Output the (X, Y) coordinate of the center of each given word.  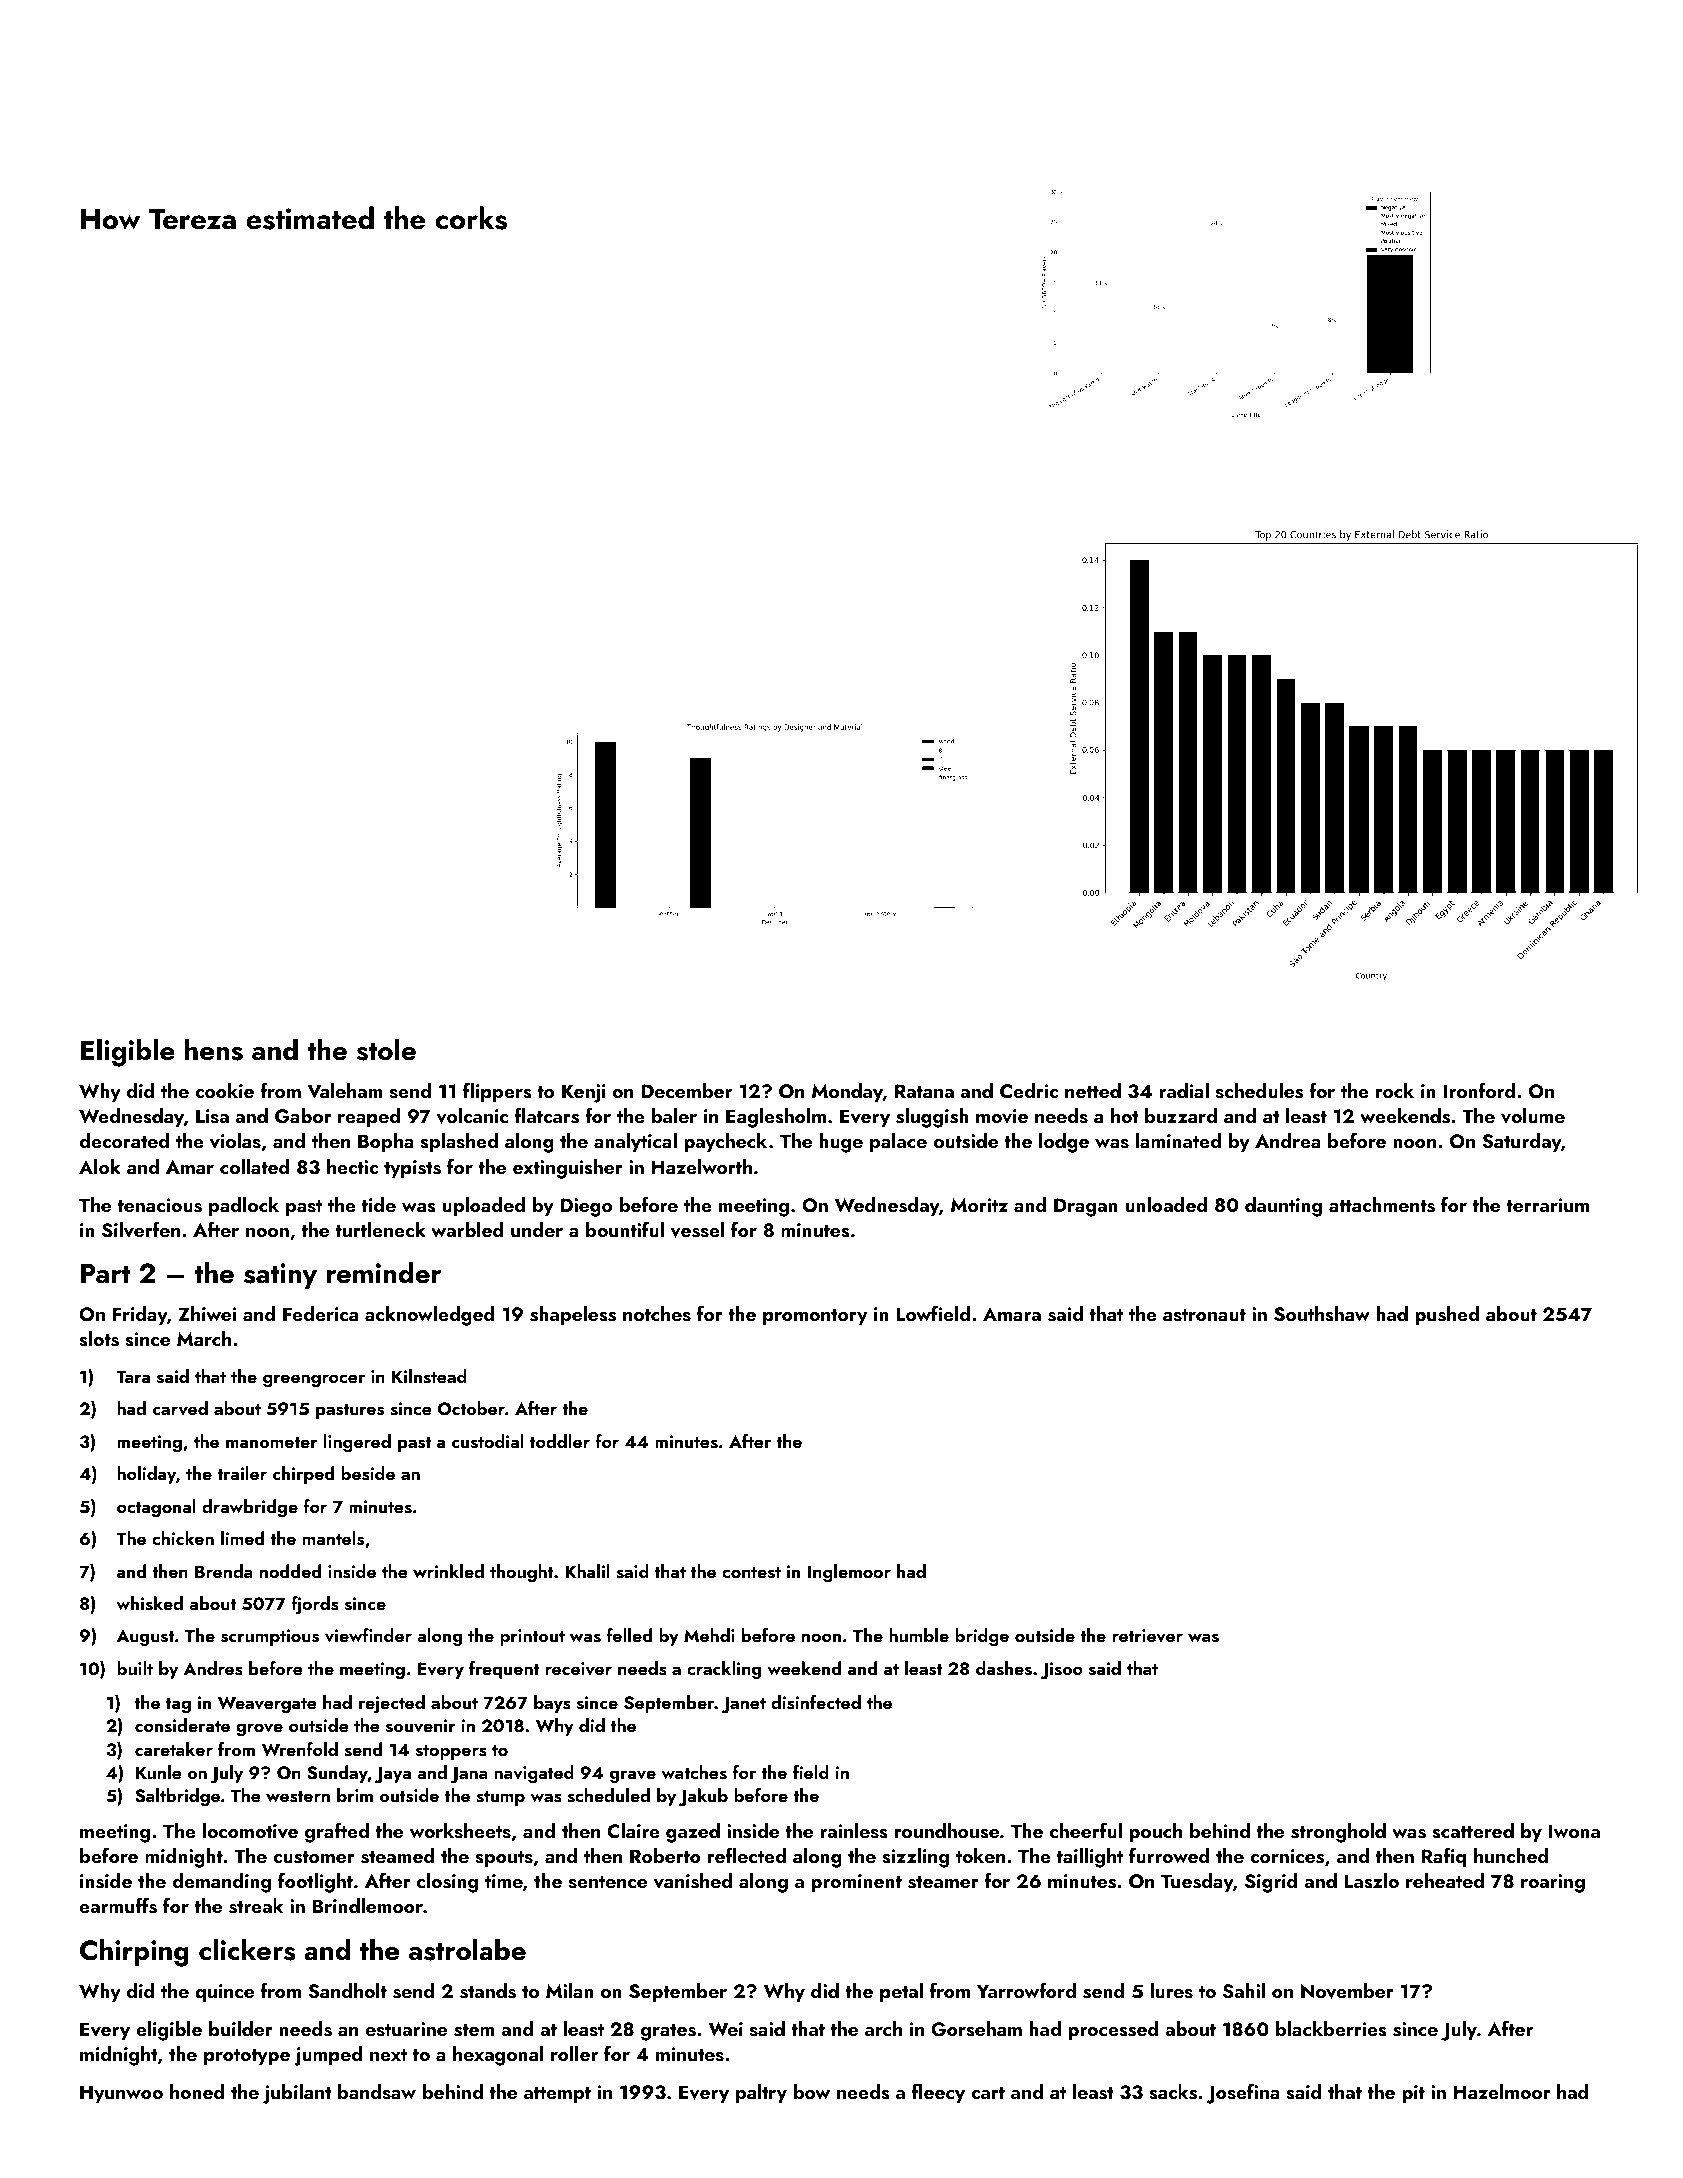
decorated (124, 1140)
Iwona (1574, 1831)
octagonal (156, 1508)
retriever (1147, 1636)
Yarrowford (1026, 1990)
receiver (578, 1669)
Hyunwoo (121, 2094)
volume (1533, 1116)
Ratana (924, 1091)
